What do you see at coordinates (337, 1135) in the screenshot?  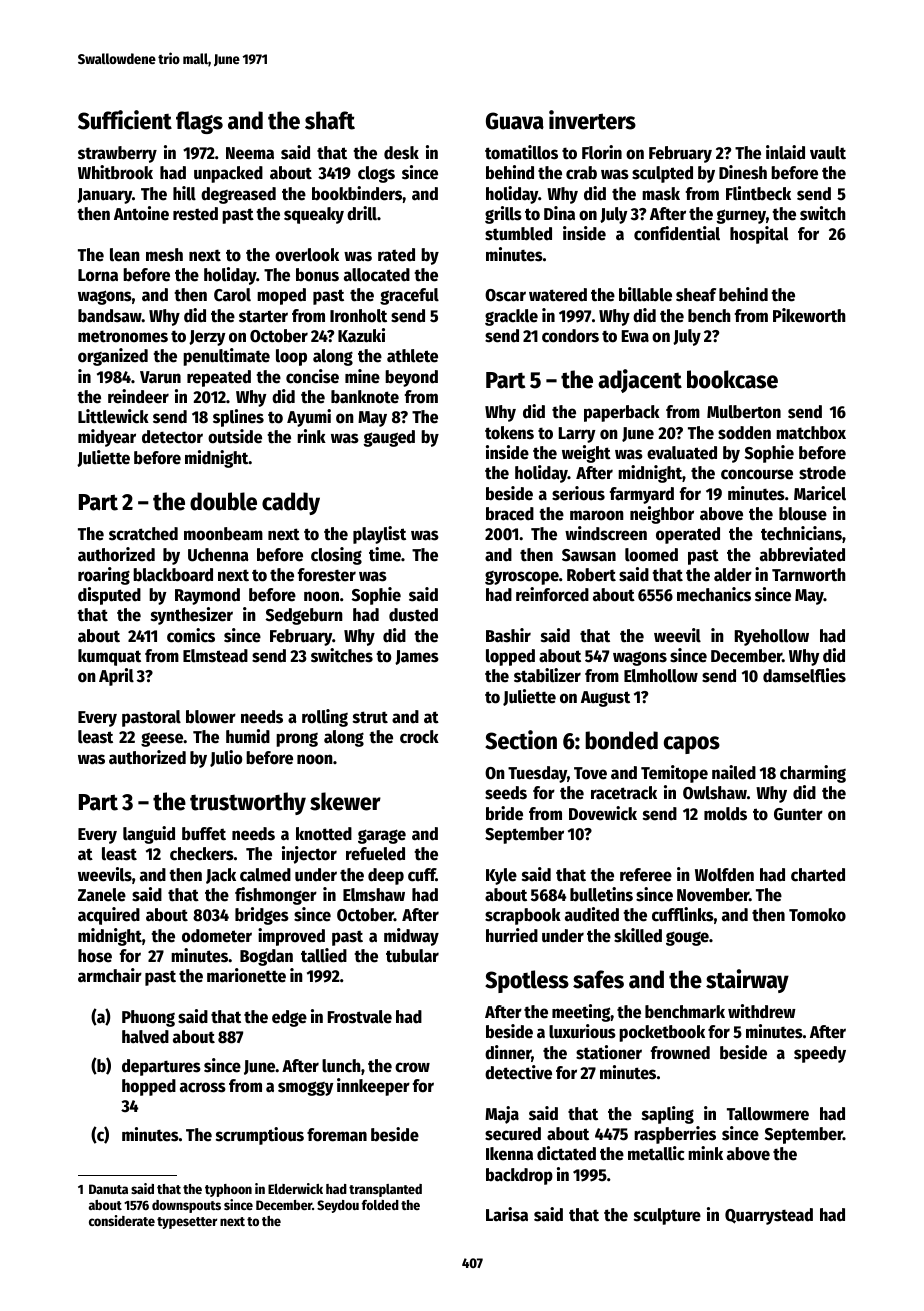 I see `foreman` at bounding box center [337, 1135].
